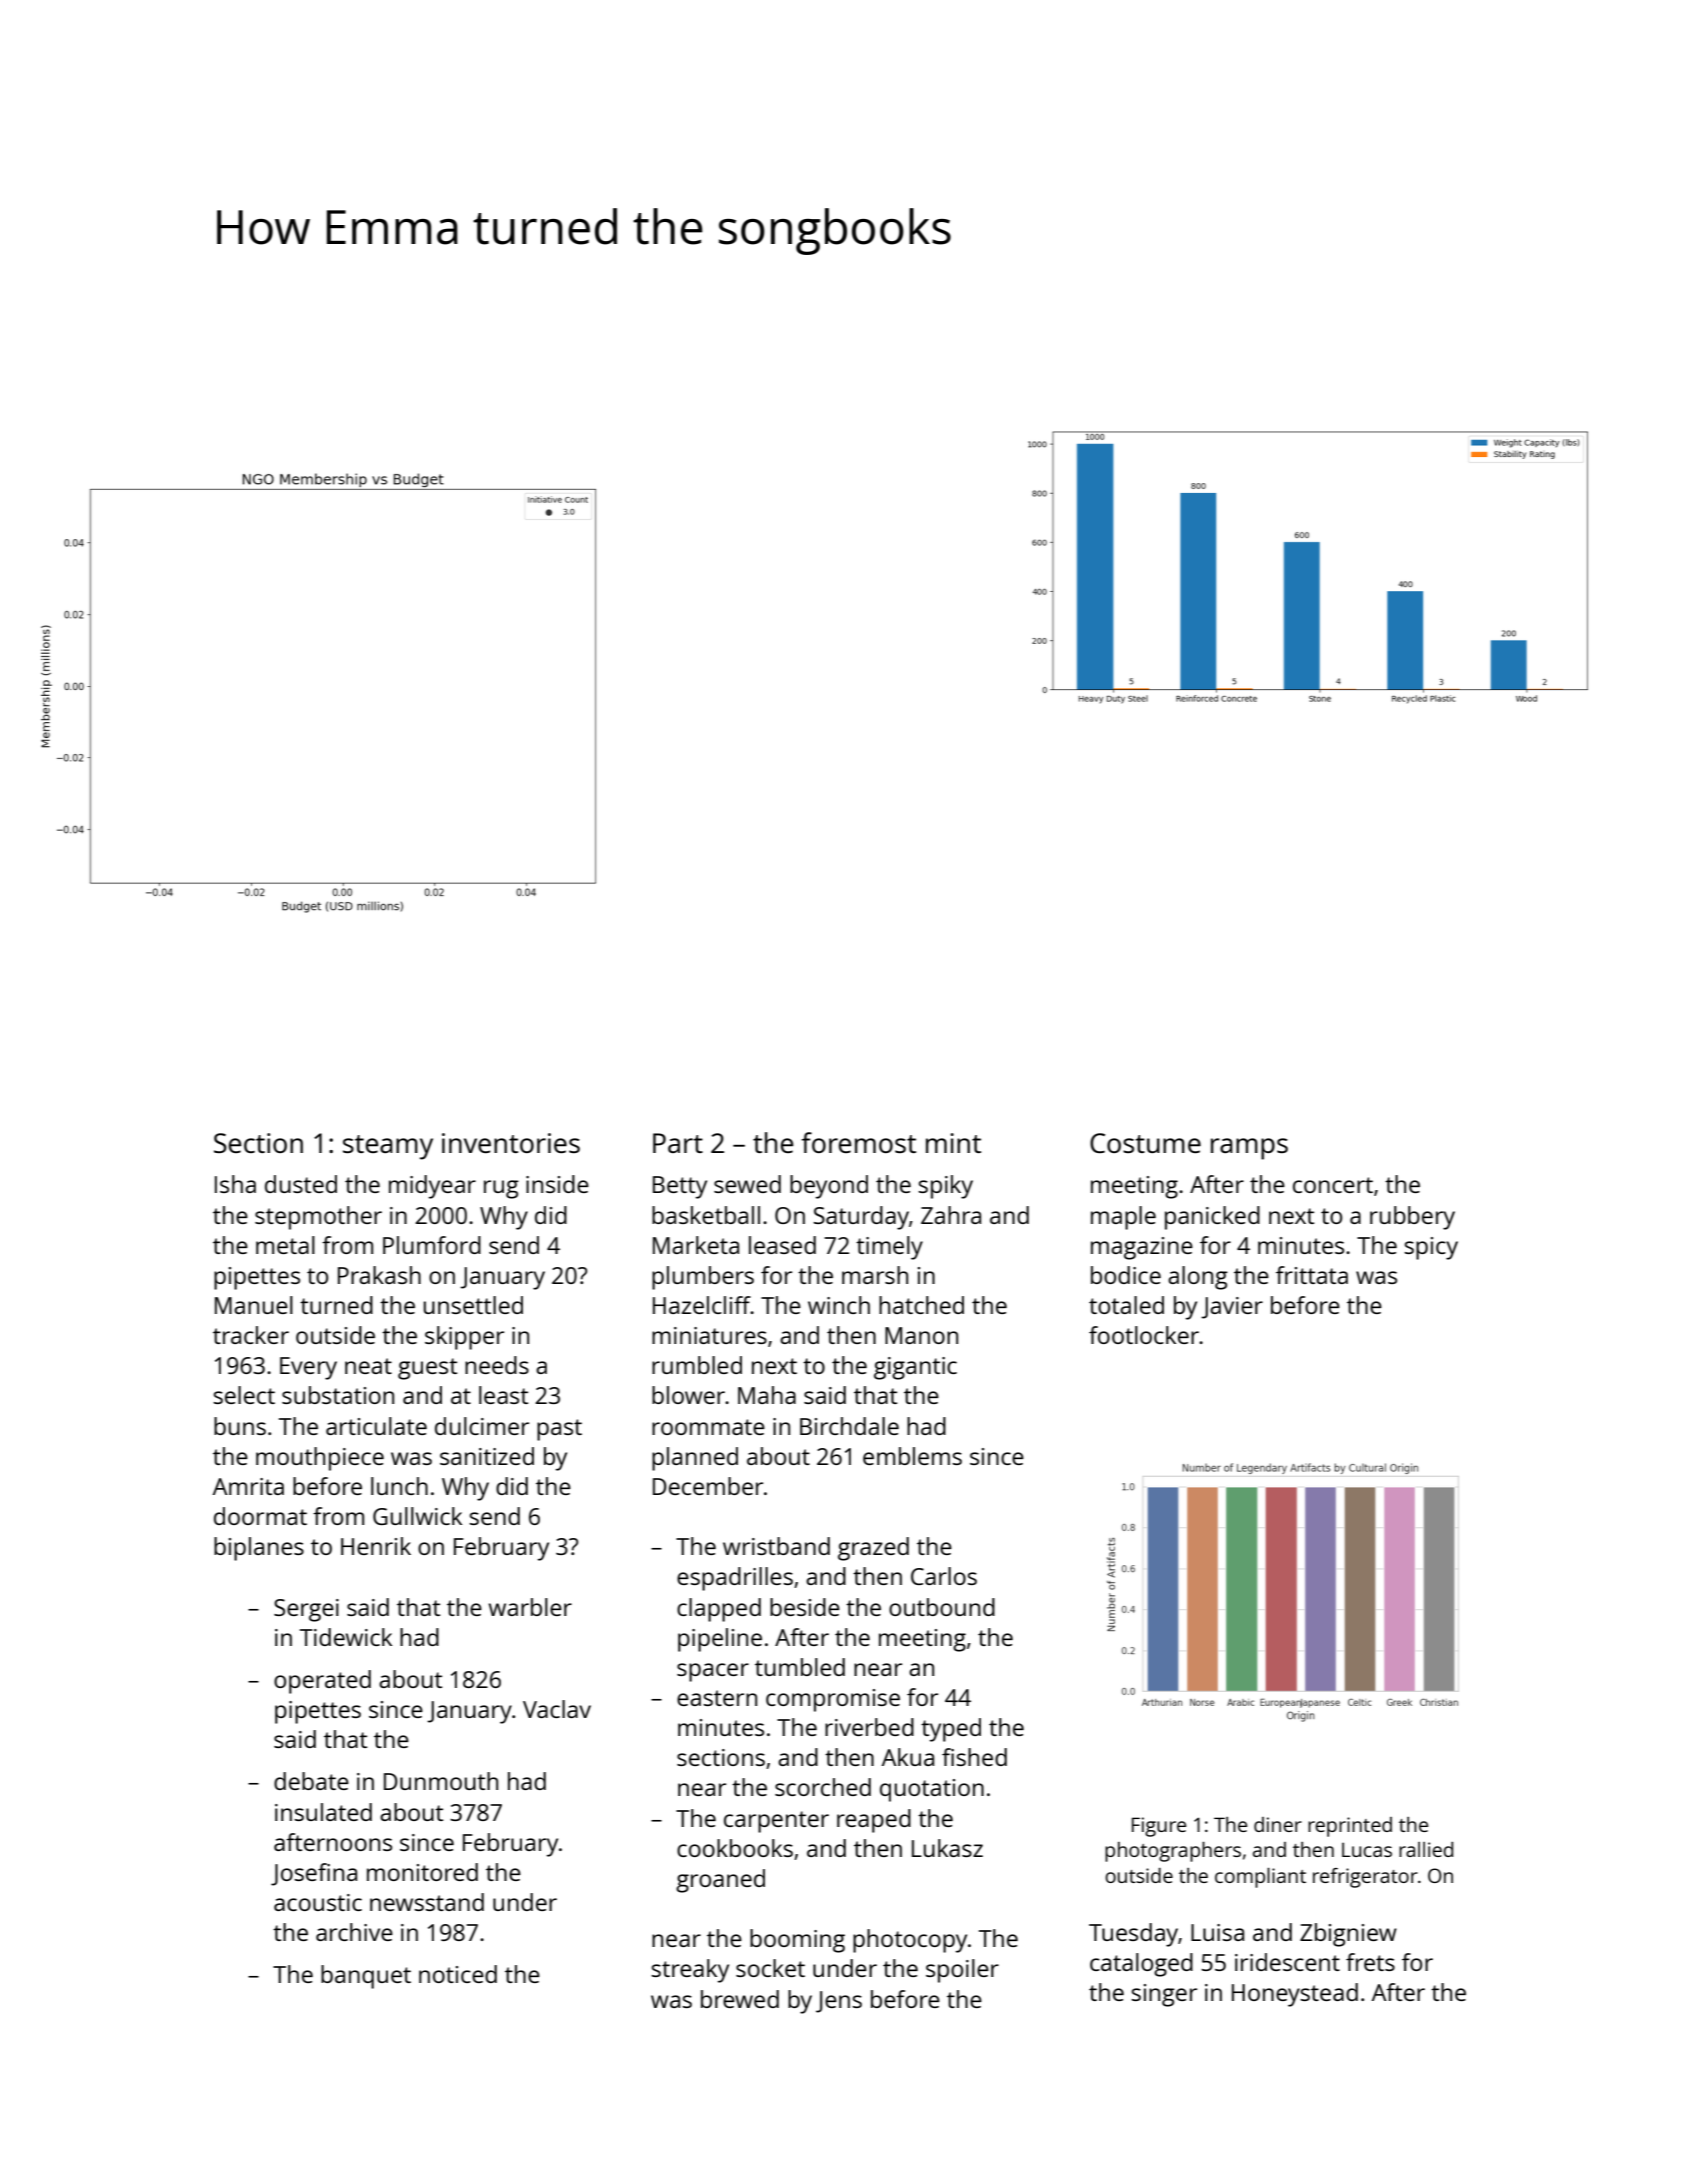  I want to click on Carlos, so click(944, 1576).
